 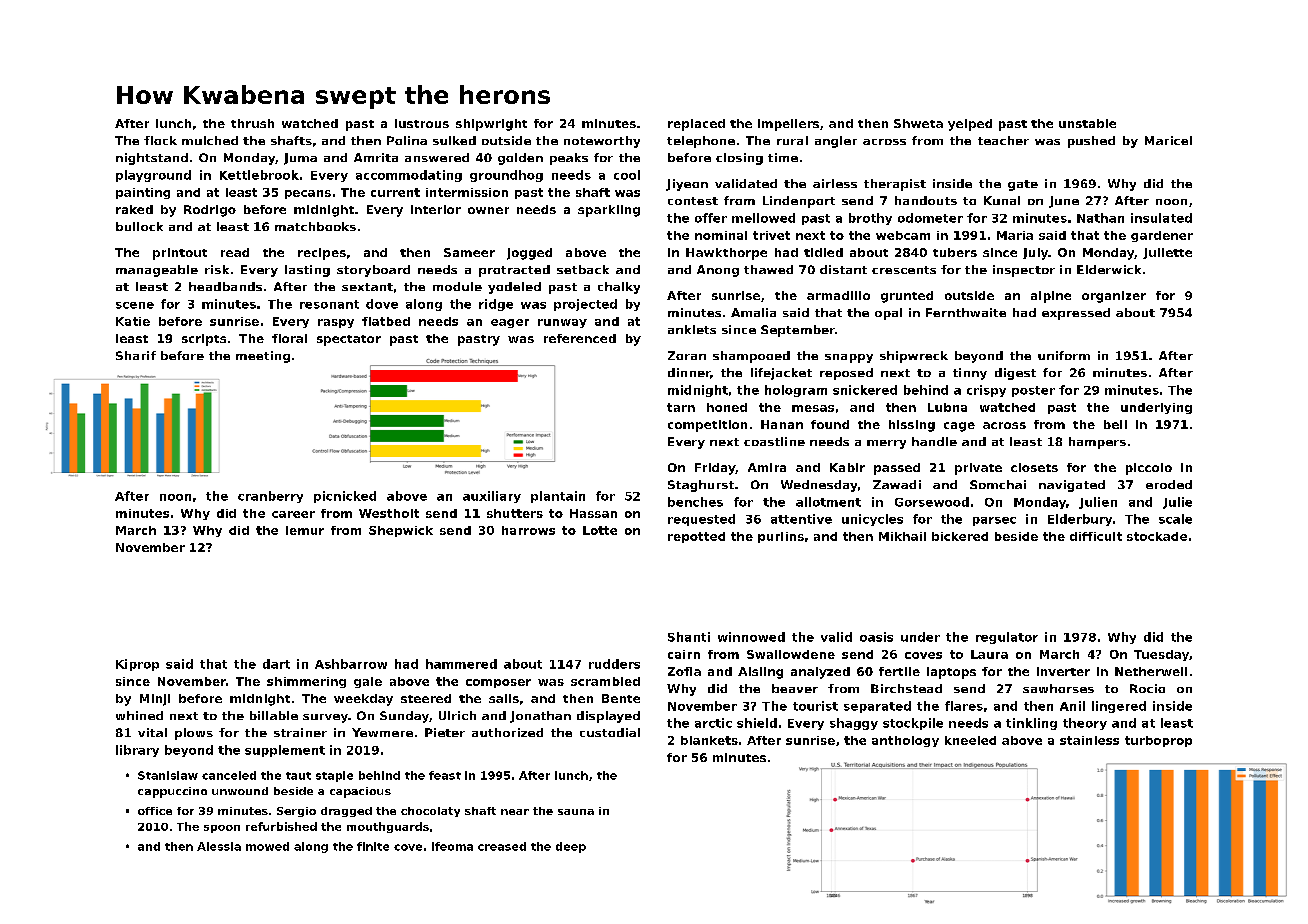 What do you see at coordinates (576, 812) in the screenshot?
I see `sauna` at bounding box center [576, 812].
